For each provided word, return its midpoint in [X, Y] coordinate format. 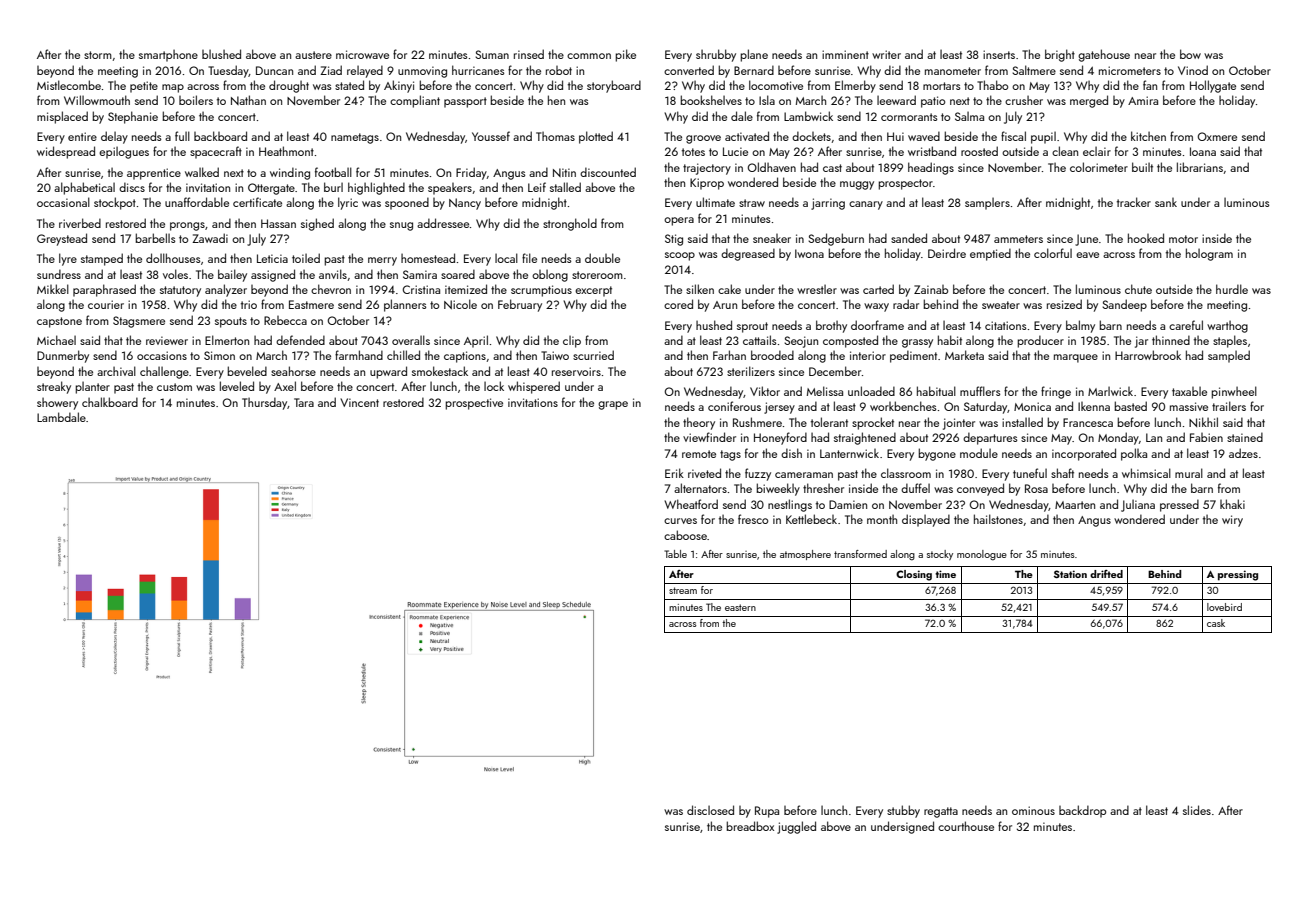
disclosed [710, 810]
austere [313, 55]
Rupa [767, 812]
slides [1197, 810]
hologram [1209, 254]
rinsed [529, 54]
